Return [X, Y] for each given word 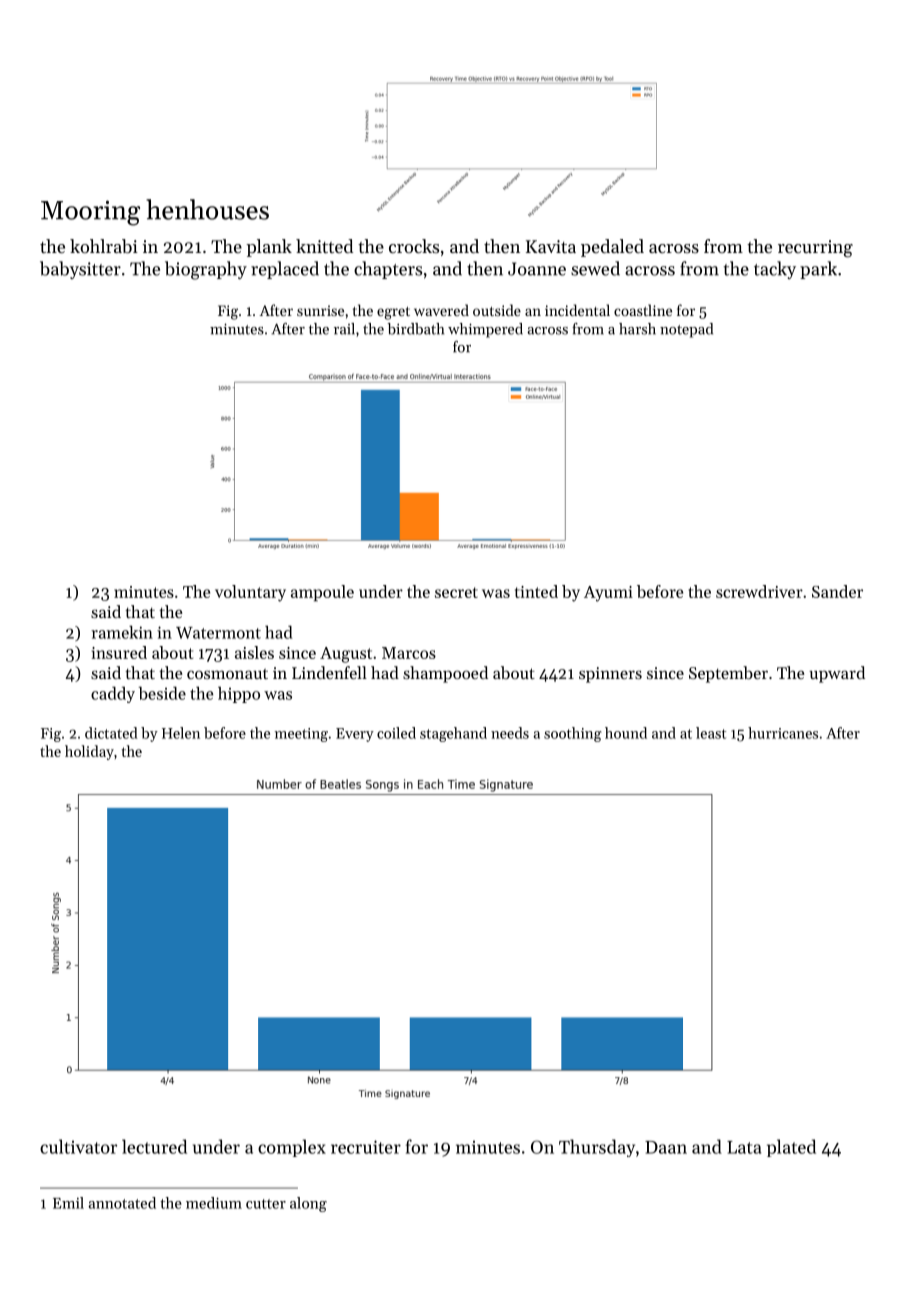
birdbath [416, 329]
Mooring [90, 213]
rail [344, 329]
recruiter [366, 1147]
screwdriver [759, 591]
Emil [68, 1203]
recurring [815, 249]
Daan [666, 1147]
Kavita [551, 246]
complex [292, 1148]
